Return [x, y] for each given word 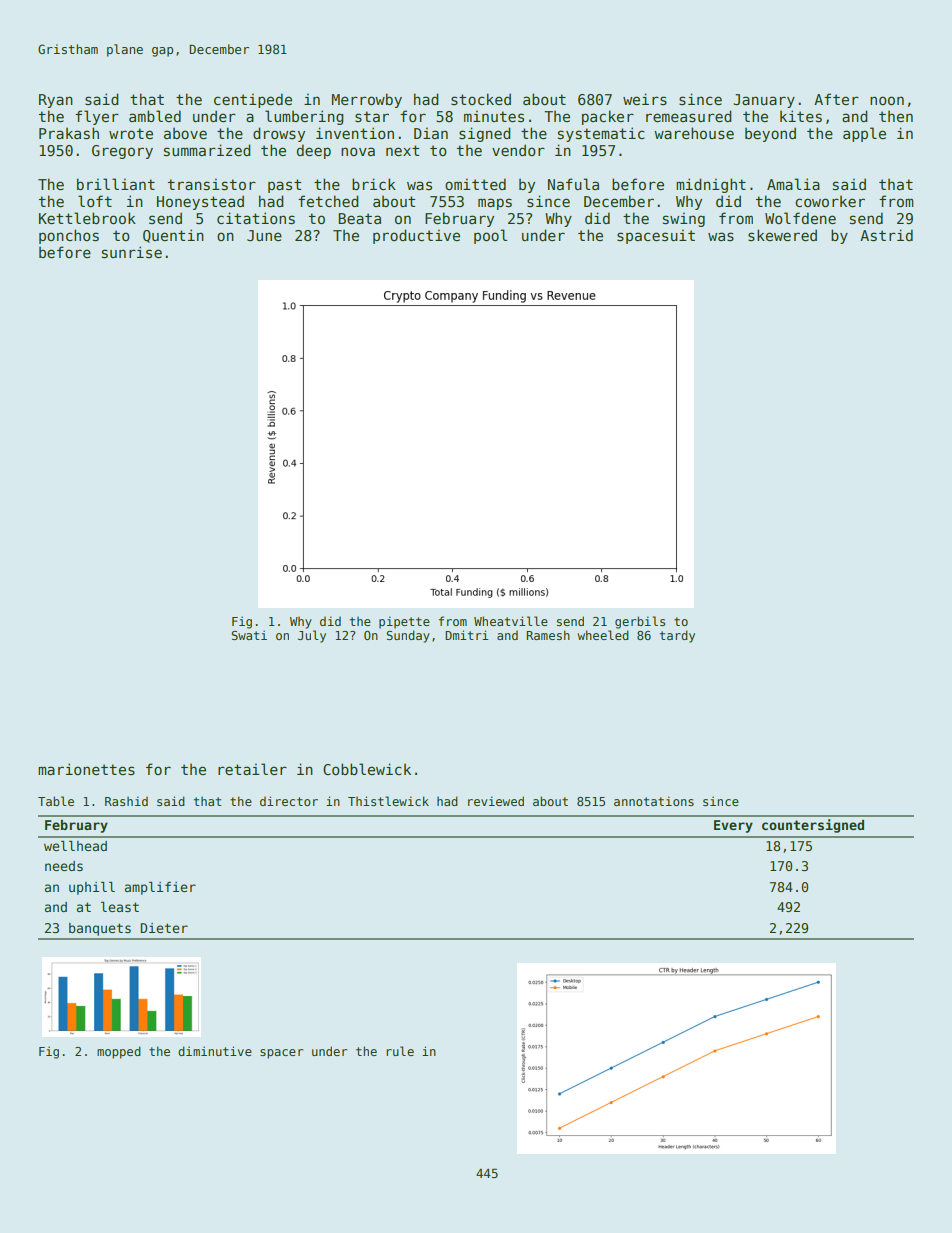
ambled [155, 116]
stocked [481, 99]
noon [887, 100]
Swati [249, 635]
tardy [677, 636]
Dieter [164, 928]
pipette [404, 622]
